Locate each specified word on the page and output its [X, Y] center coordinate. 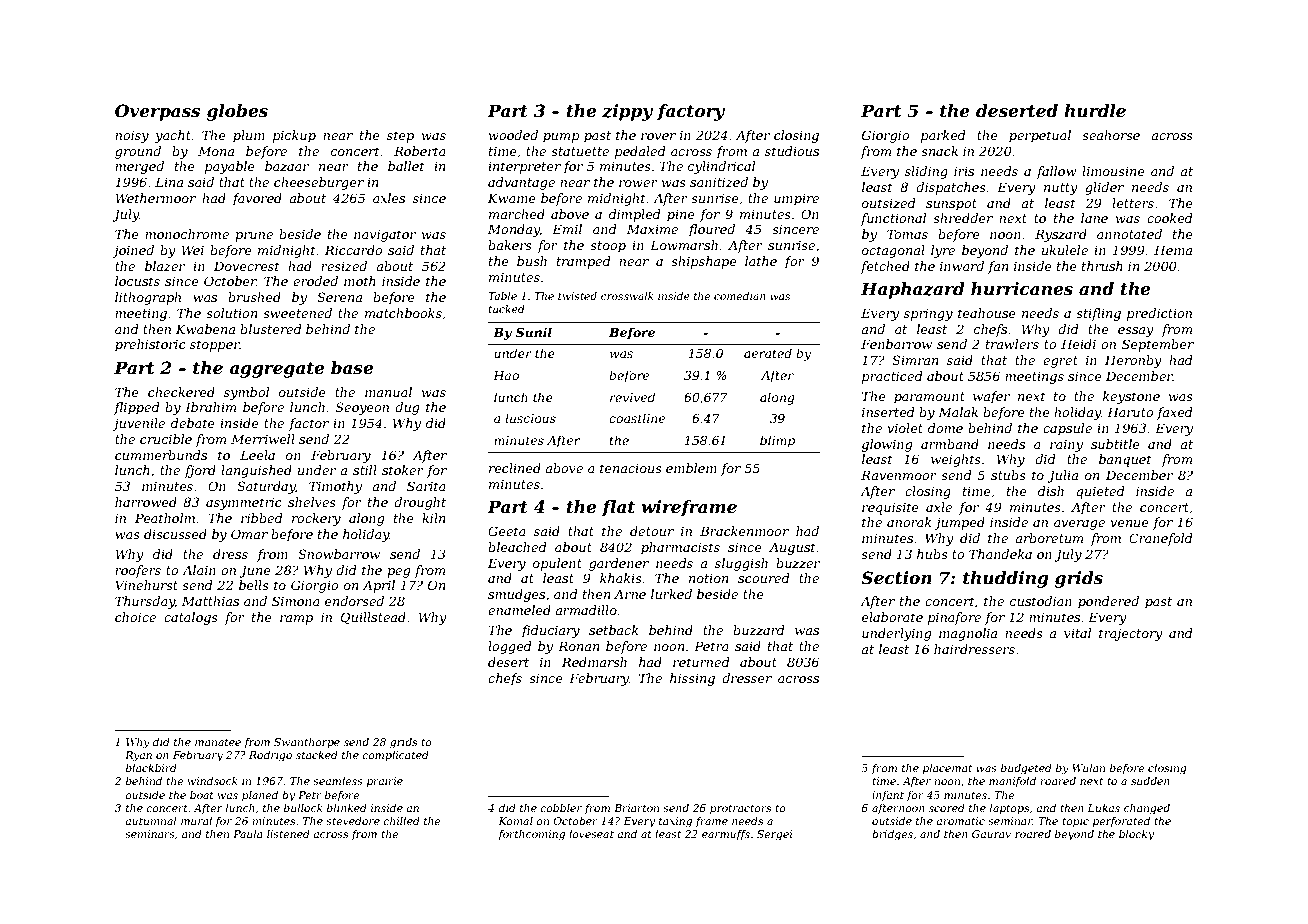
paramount [929, 398]
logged [510, 647]
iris [964, 171]
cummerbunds [161, 455]
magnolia [968, 634]
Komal [515, 821]
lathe [761, 261]
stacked [317, 755]
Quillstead [373, 618]
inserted [888, 412]
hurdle [1095, 110]
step [400, 137]
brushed [254, 297]
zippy [627, 112]
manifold [1012, 782]
